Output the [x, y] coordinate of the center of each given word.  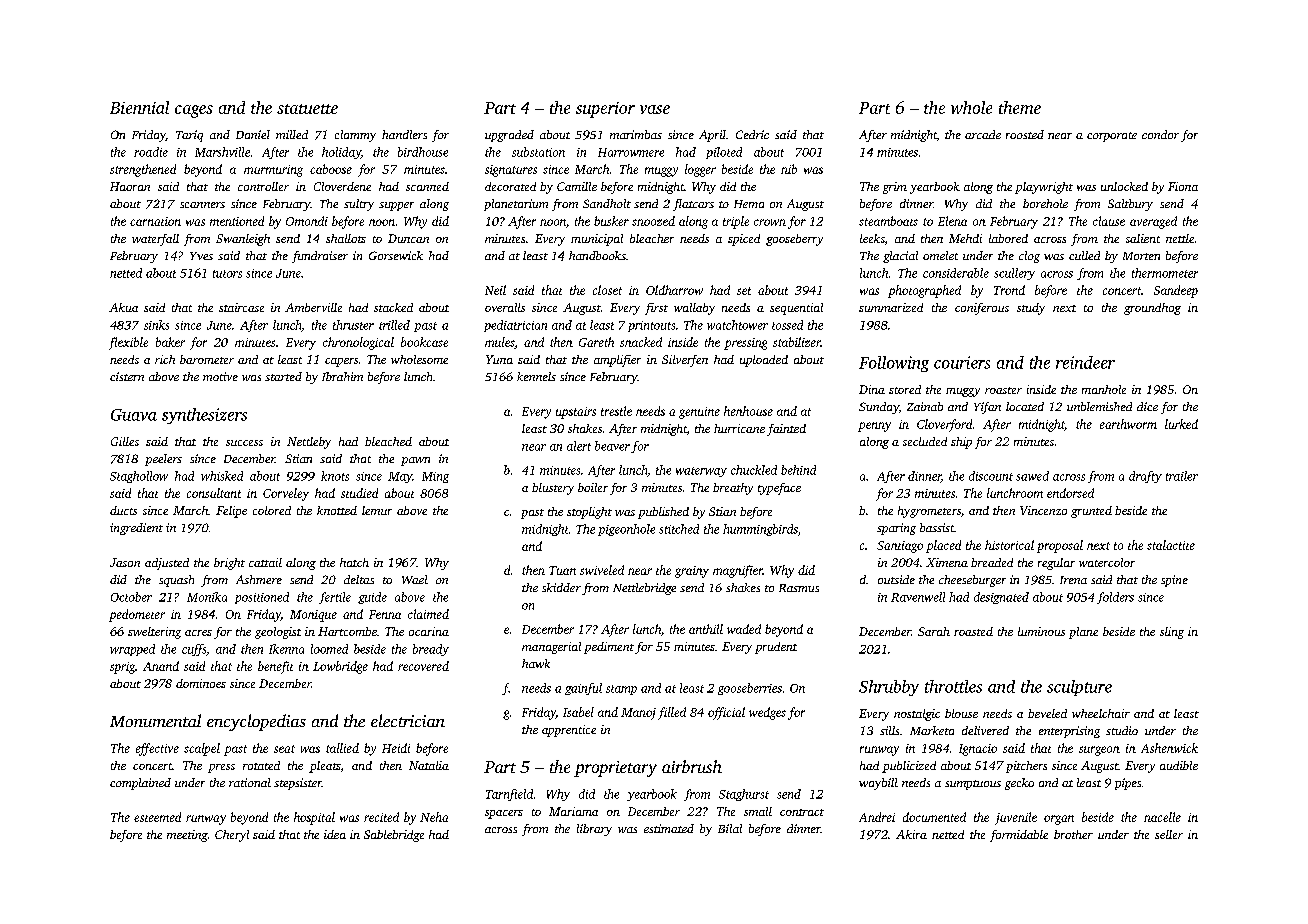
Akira [911, 834]
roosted [1025, 134]
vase [655, 109]
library [594, 830]
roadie [151, 152]
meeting [187, 836]
